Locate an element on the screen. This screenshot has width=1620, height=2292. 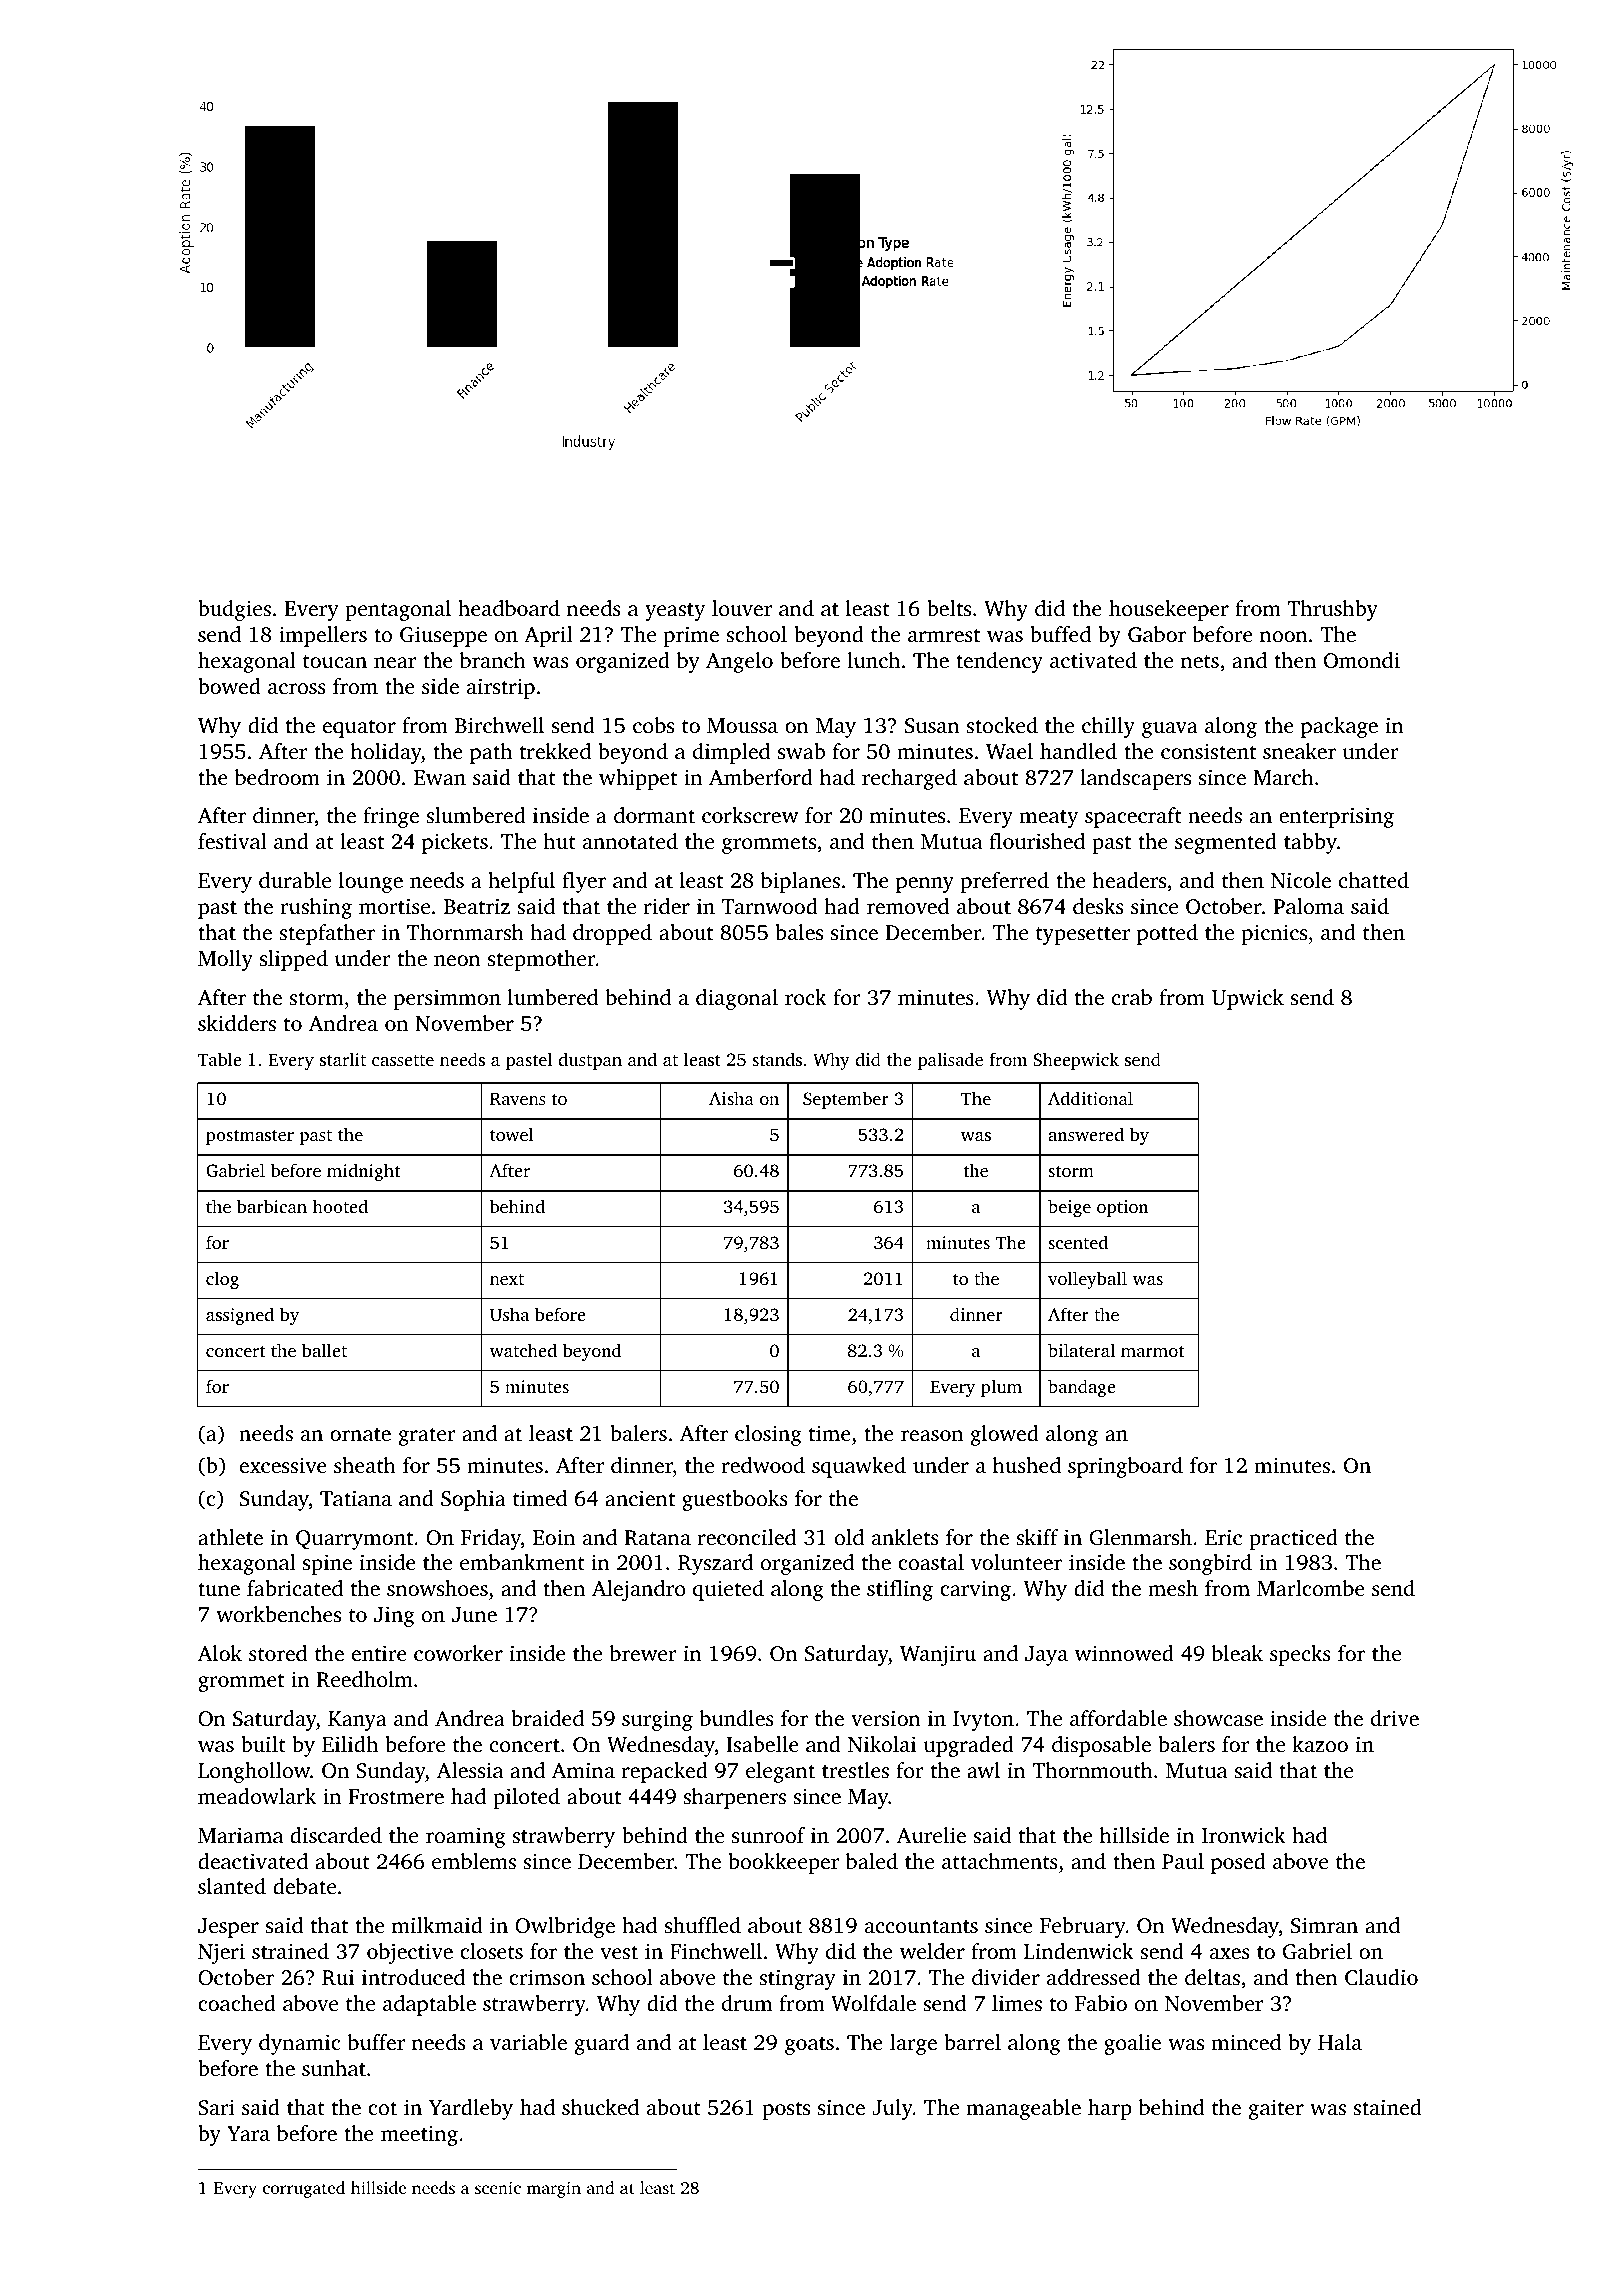
practiced is located at coordinates (1293, 1539).
